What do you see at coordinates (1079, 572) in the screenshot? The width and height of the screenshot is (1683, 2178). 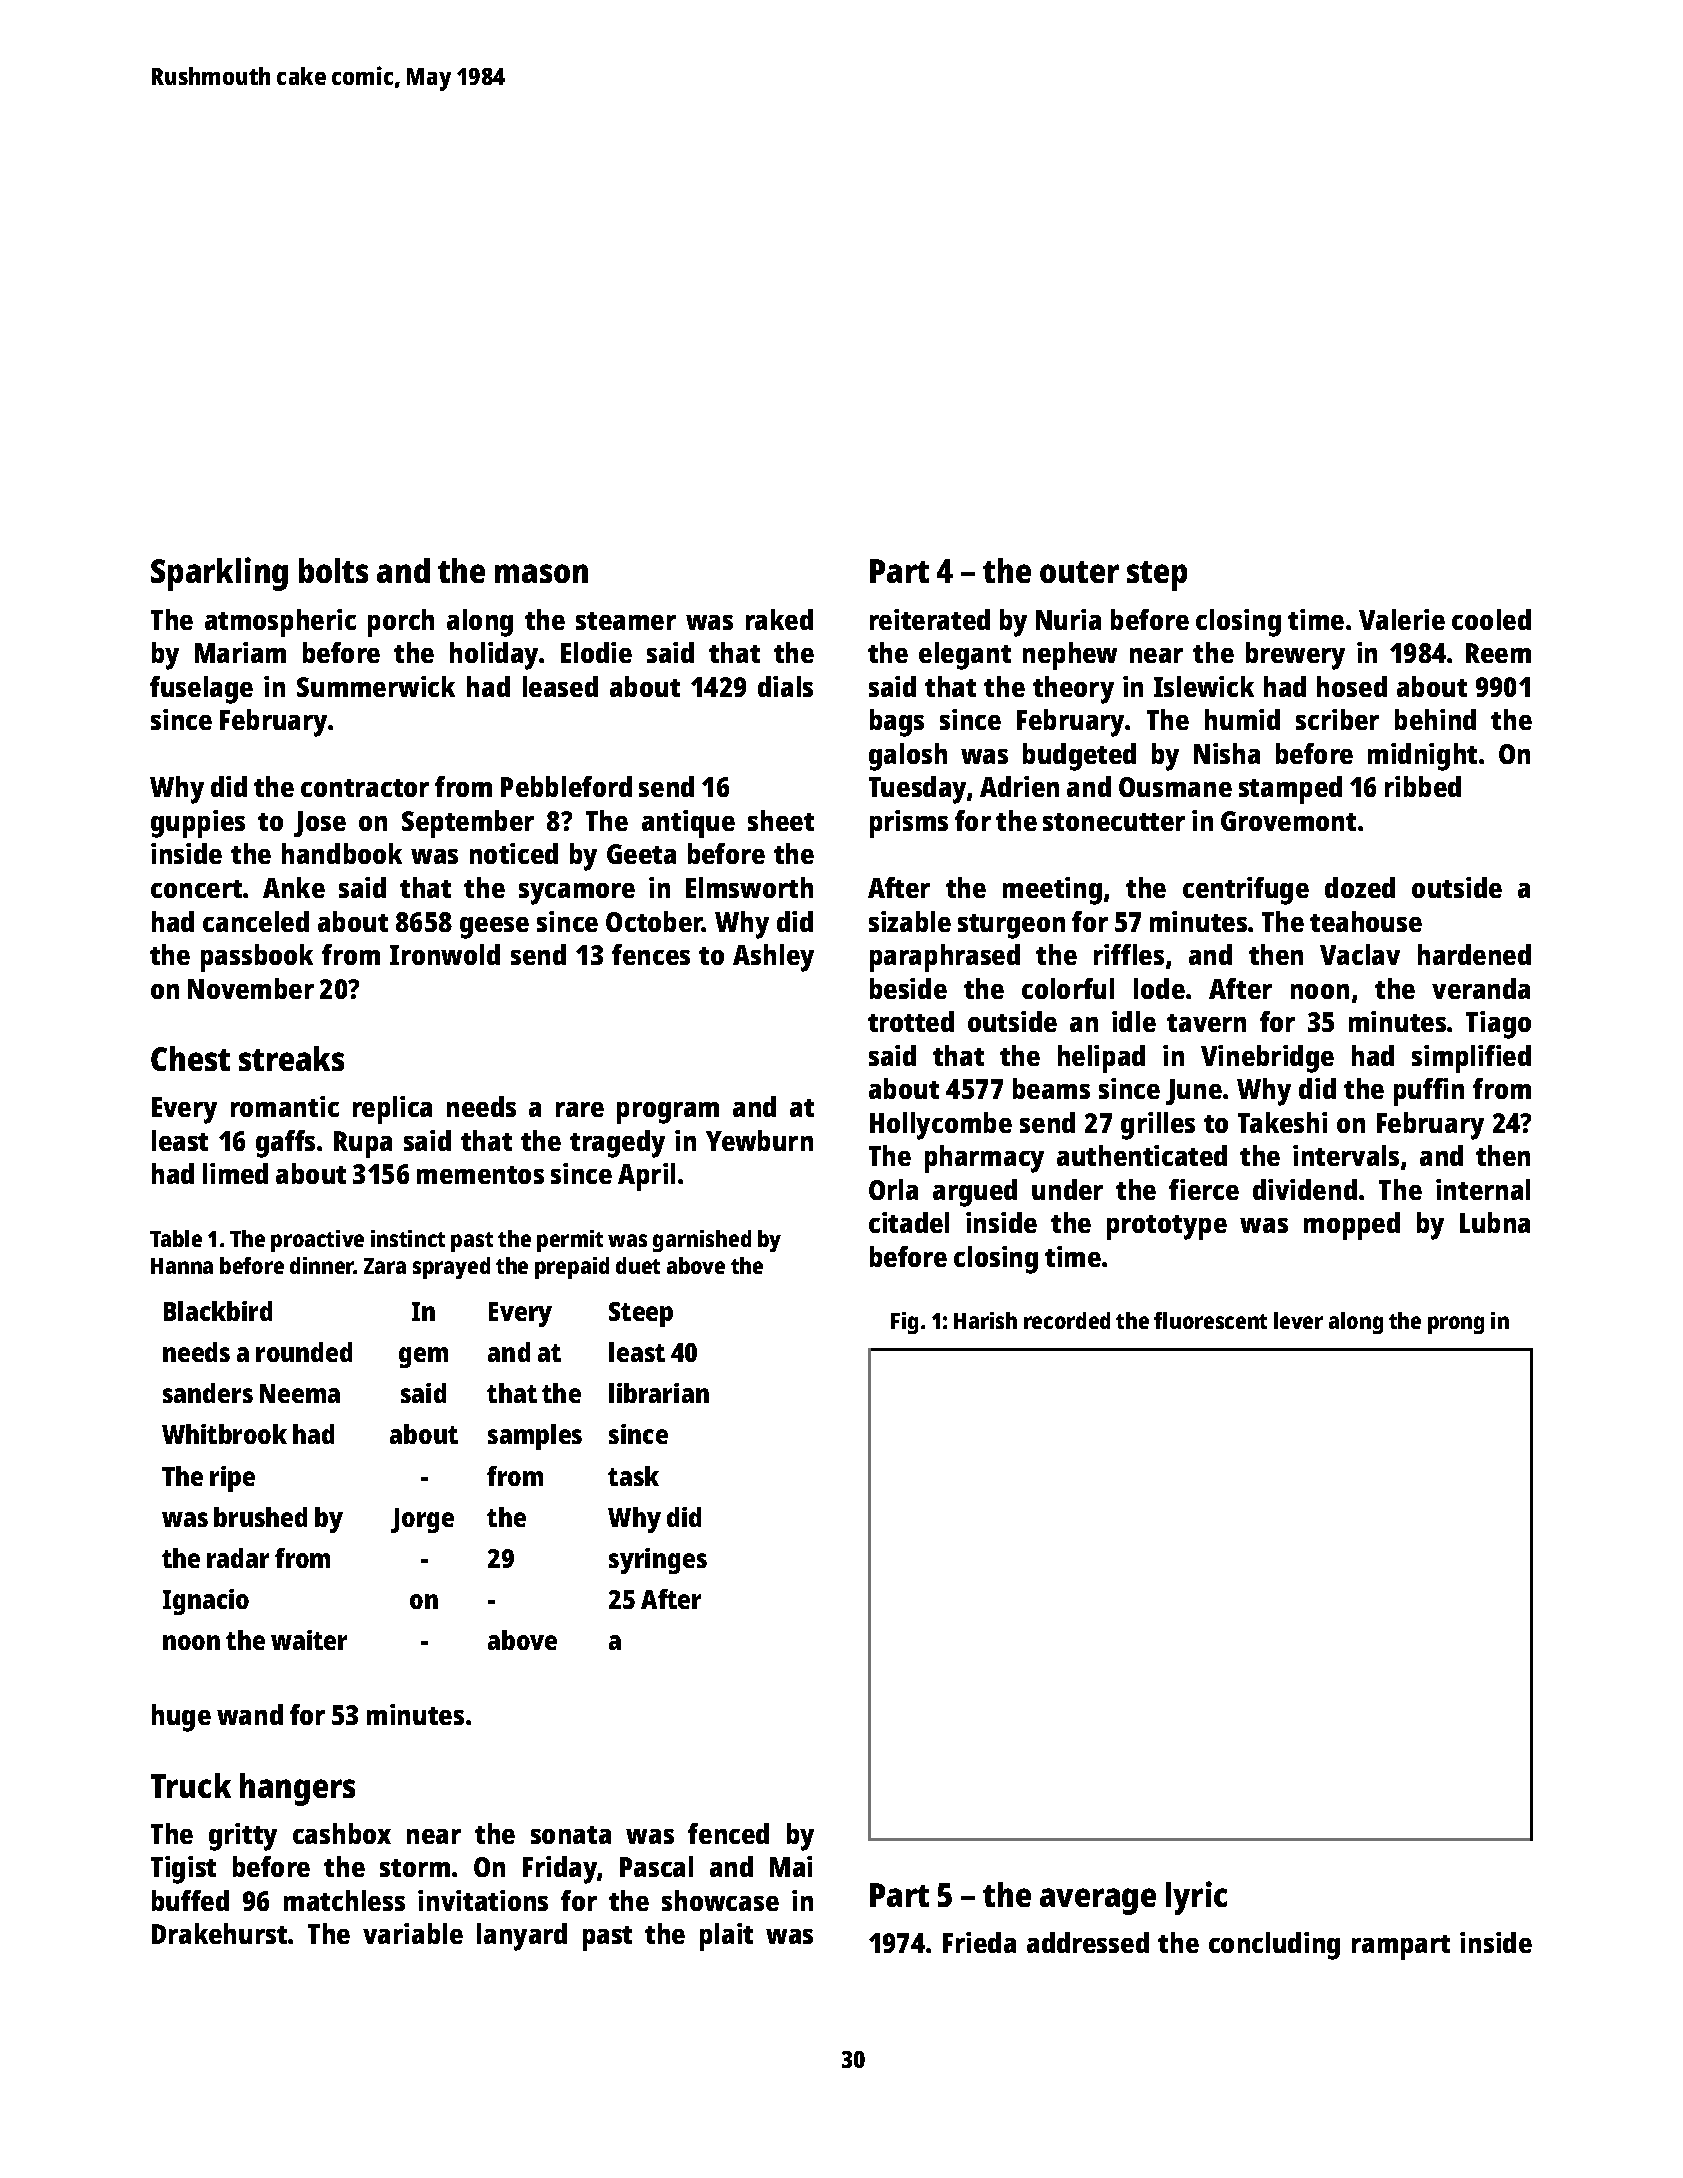 I see `outer` at bounding box center [1079, 572].
